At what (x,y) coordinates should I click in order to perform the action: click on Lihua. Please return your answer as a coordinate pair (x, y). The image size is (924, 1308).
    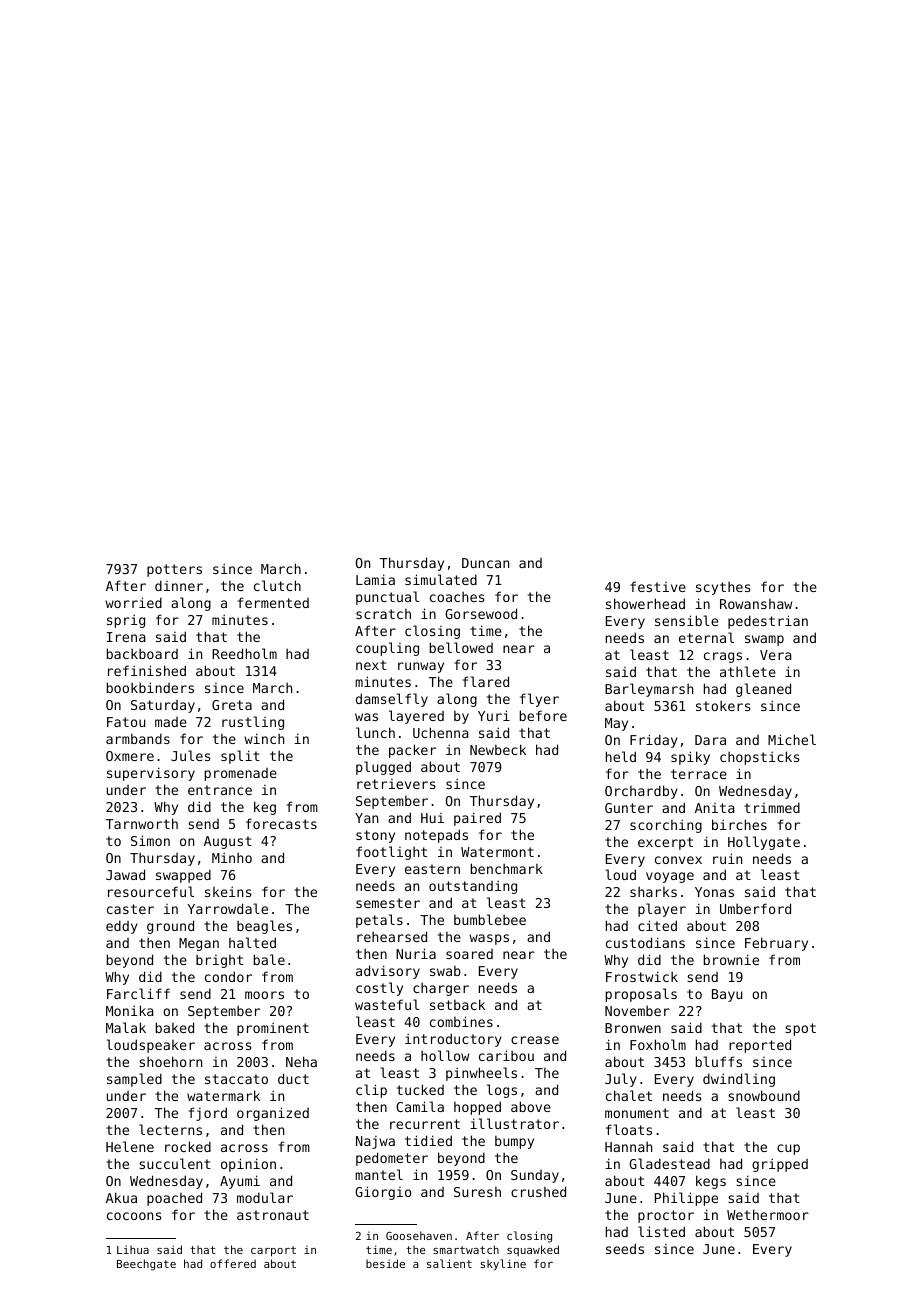
    Looking at the image, I should click on (133, 1249).
